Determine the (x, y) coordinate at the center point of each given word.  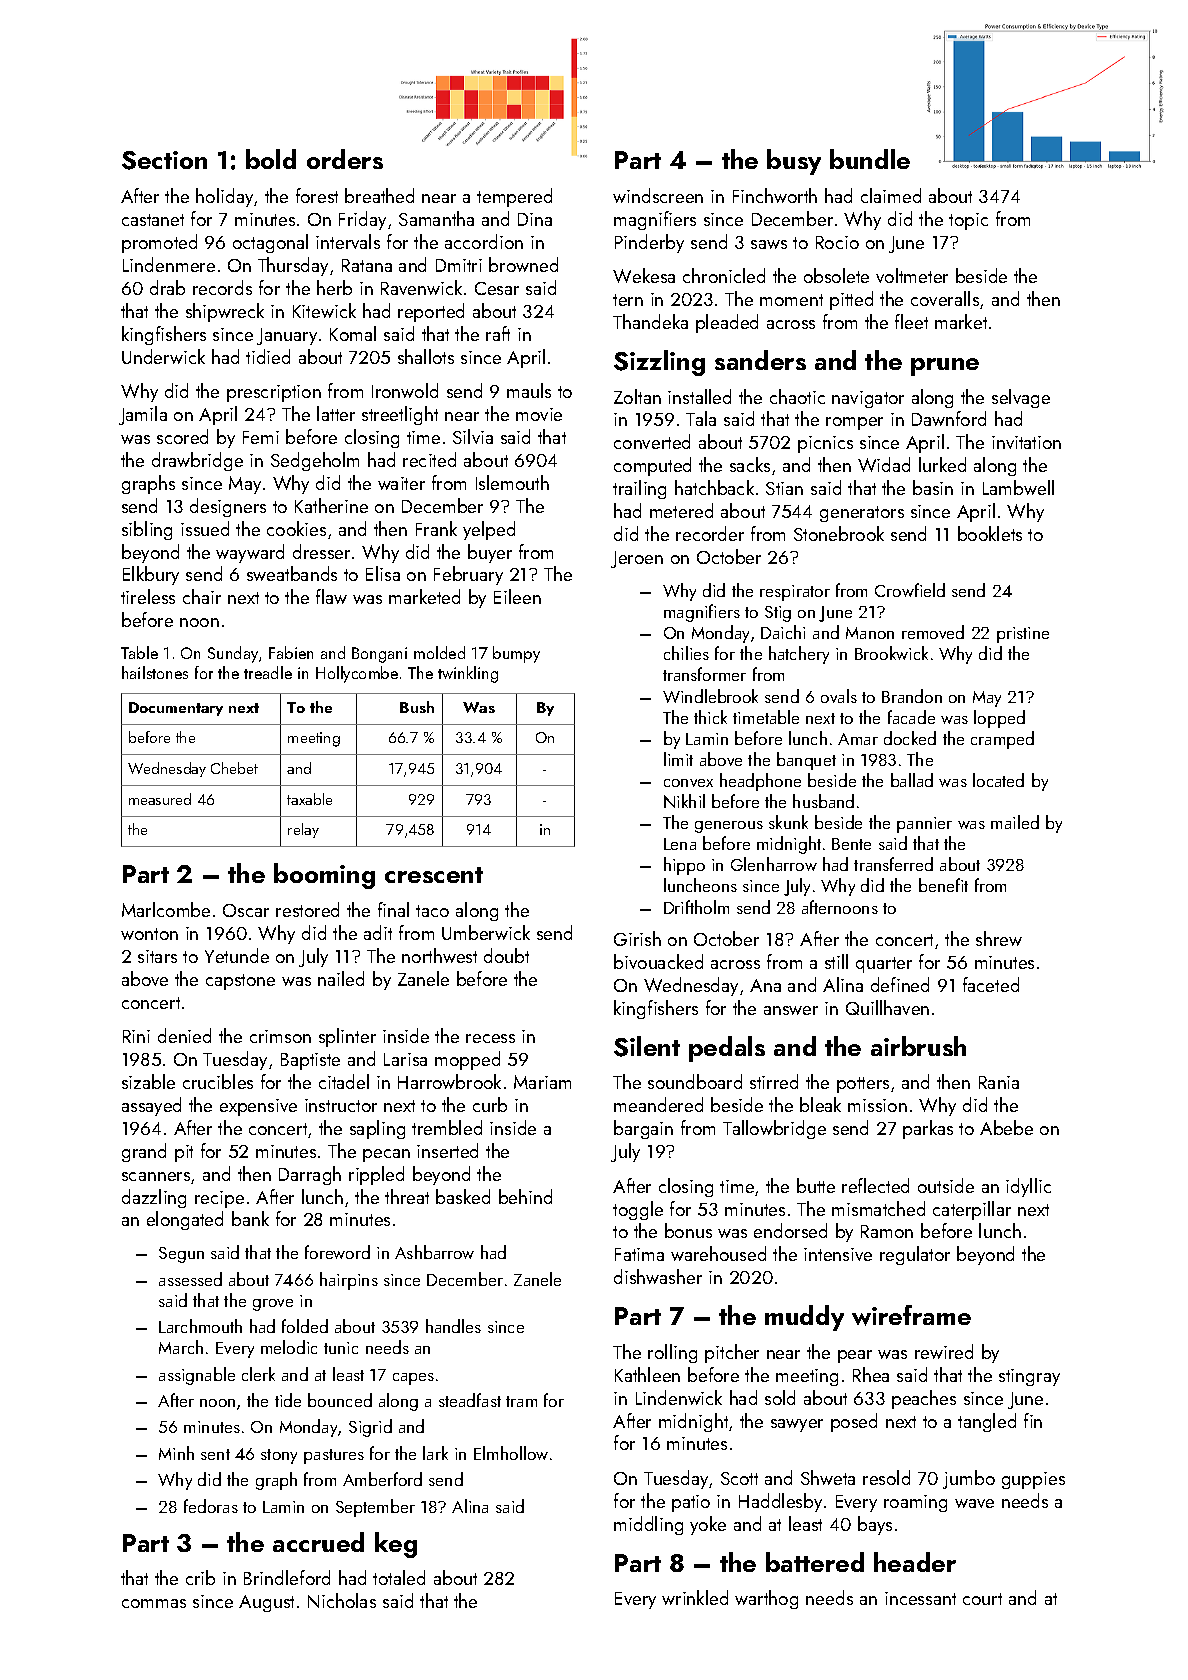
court (982, 1599)
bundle (870, 159)
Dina (535, 219)
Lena (680, 844)
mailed (1015, 822)
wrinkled (695, 1597)
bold (271, 159)
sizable (148, 1081)
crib (200, 1577)
